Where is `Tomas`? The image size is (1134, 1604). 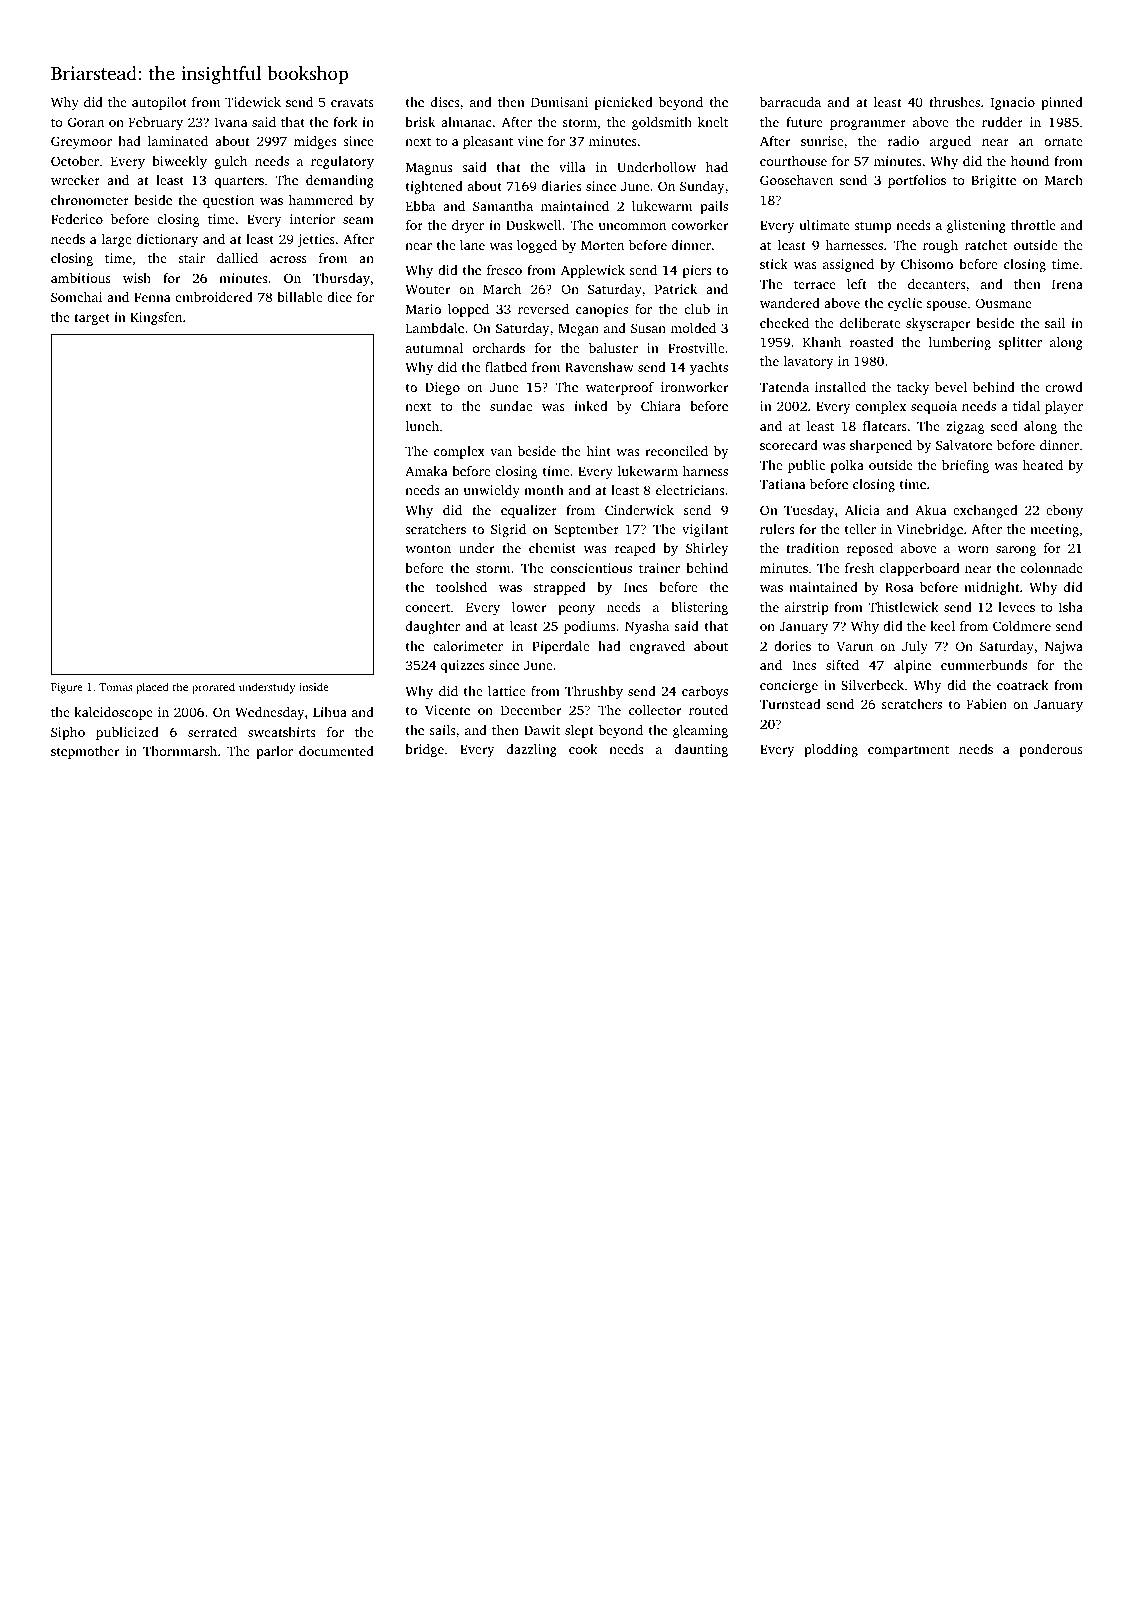
Tomas is located at coordinates (115, 687).
